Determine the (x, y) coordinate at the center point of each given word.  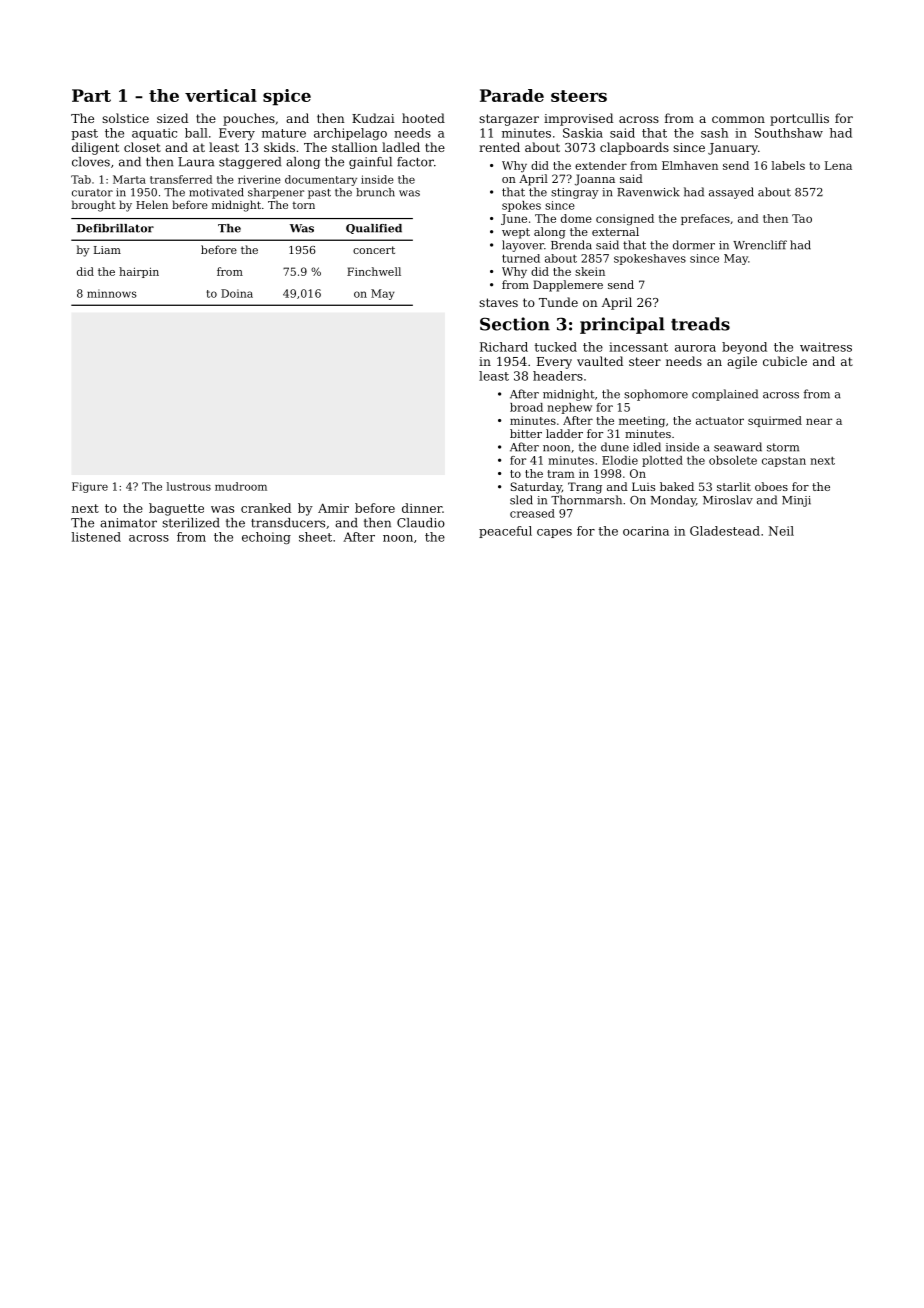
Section (515, 324)
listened (96, 537)
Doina (237, 293)
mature (284, 133)
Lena (838, 165)
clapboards (634, 148)
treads (700, 324)
